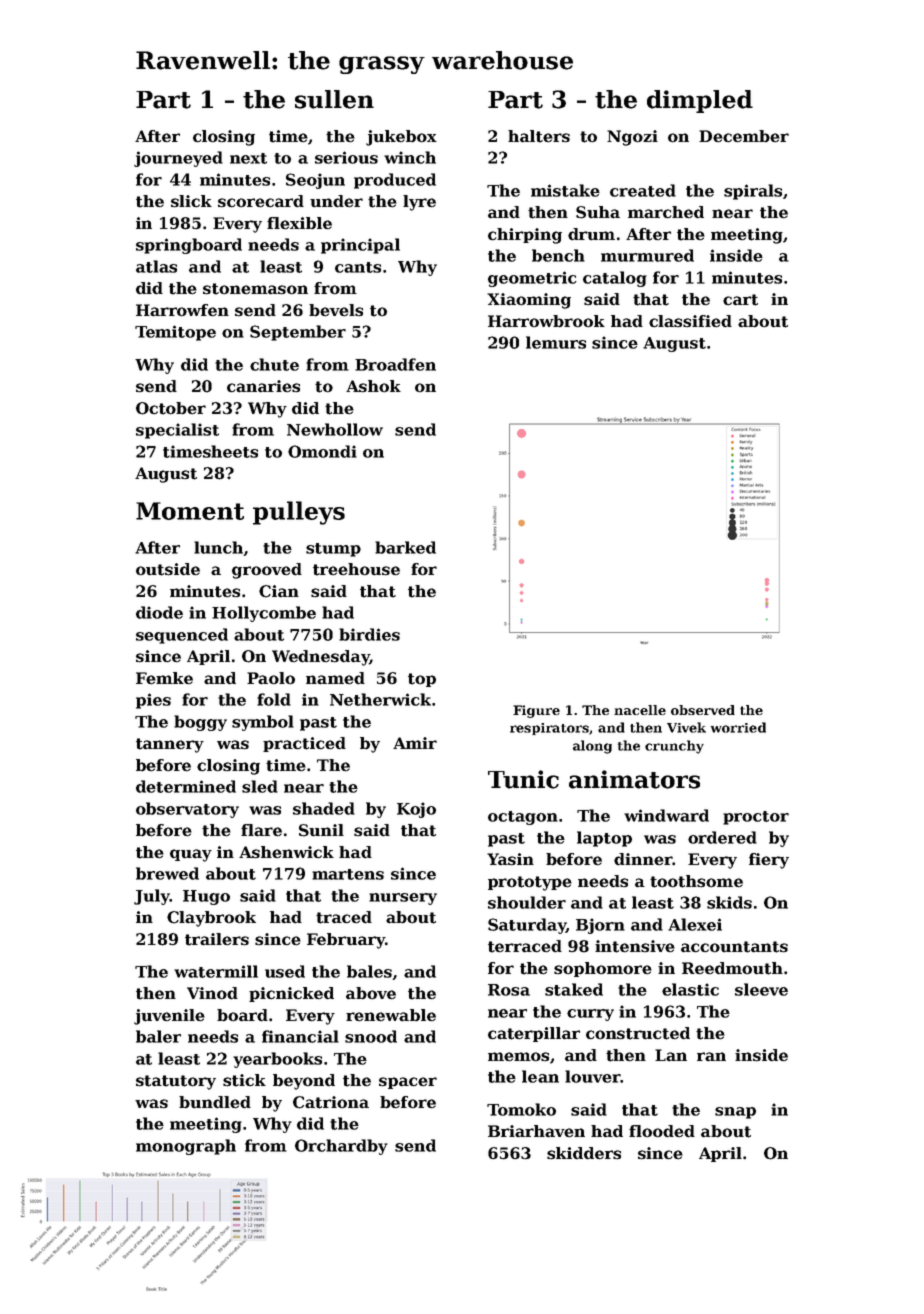 The image size is (924, 1314). I want to click on principal, so click(360, 246).
